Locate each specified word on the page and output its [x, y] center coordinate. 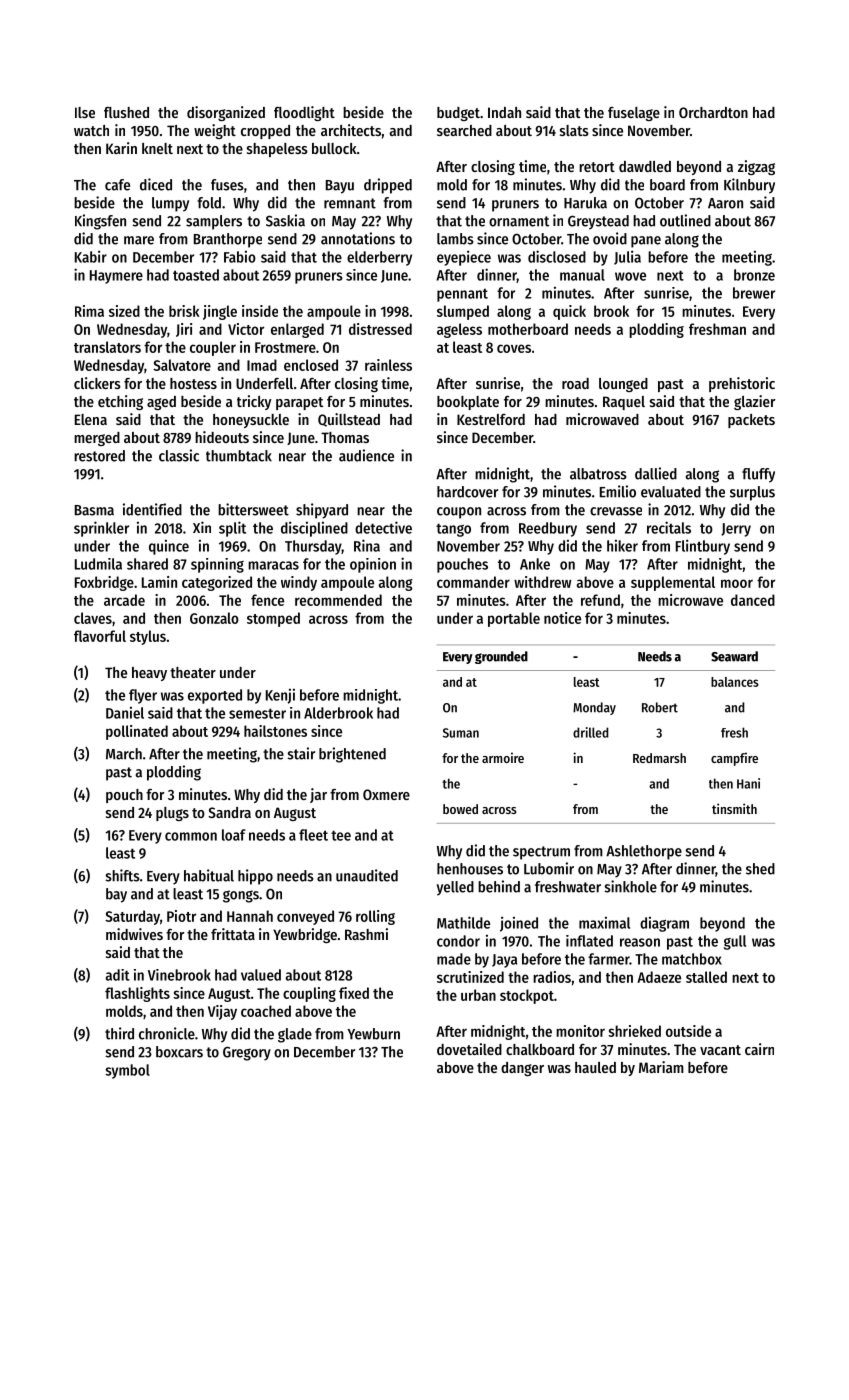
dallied [656, 473]
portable [514, 619]
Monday [594, 708]
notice [562, 618]
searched [464, 130]
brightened [352, 755]
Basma [94, 510]
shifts [122, 875]
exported [215, 696]
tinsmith [734, 808]
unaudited [367, 875]
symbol [127, 1071]
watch [91, 130]
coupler [213, 348]
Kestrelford [491, 419]
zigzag [756, 167]
